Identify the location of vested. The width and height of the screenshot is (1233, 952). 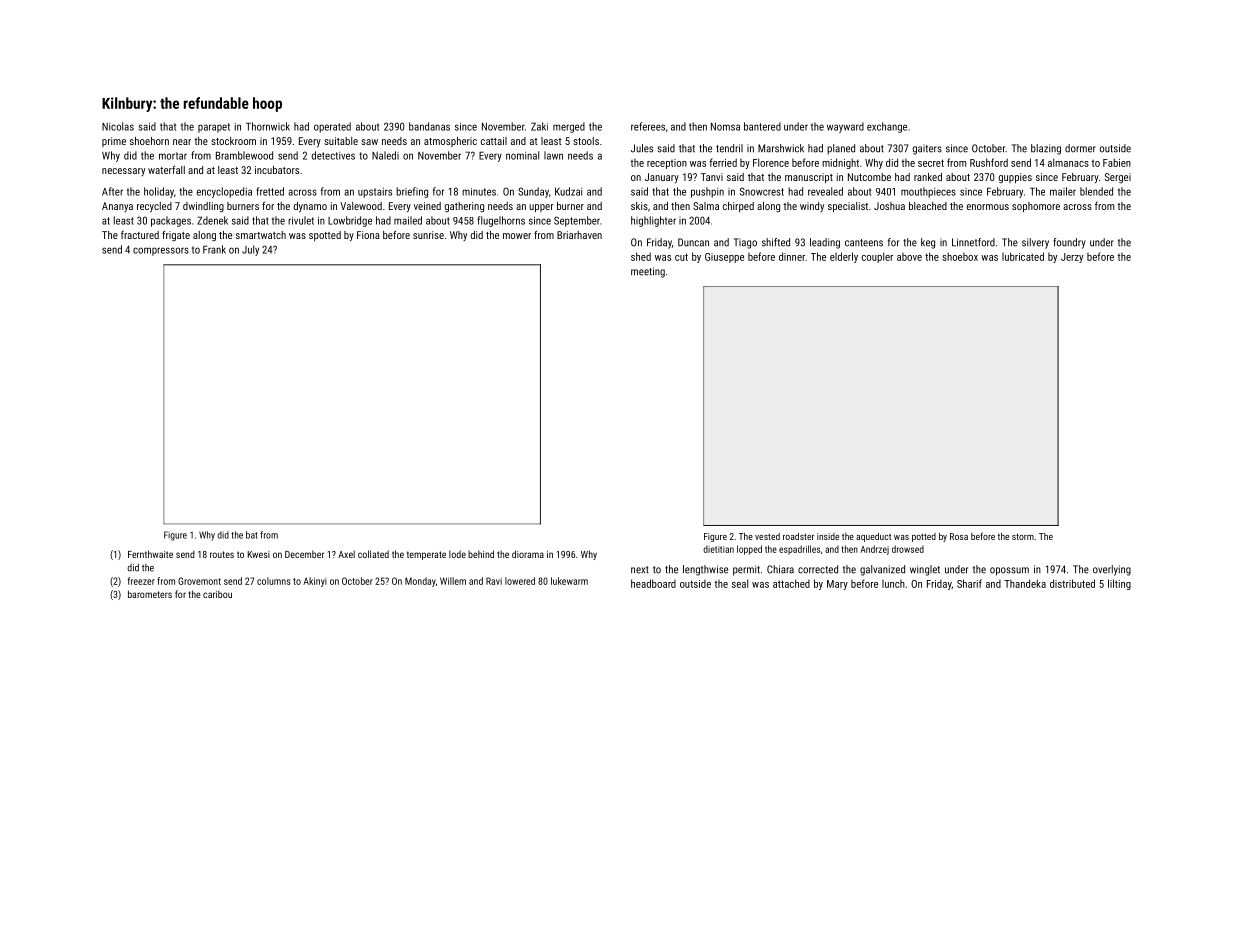
(767, 536).
